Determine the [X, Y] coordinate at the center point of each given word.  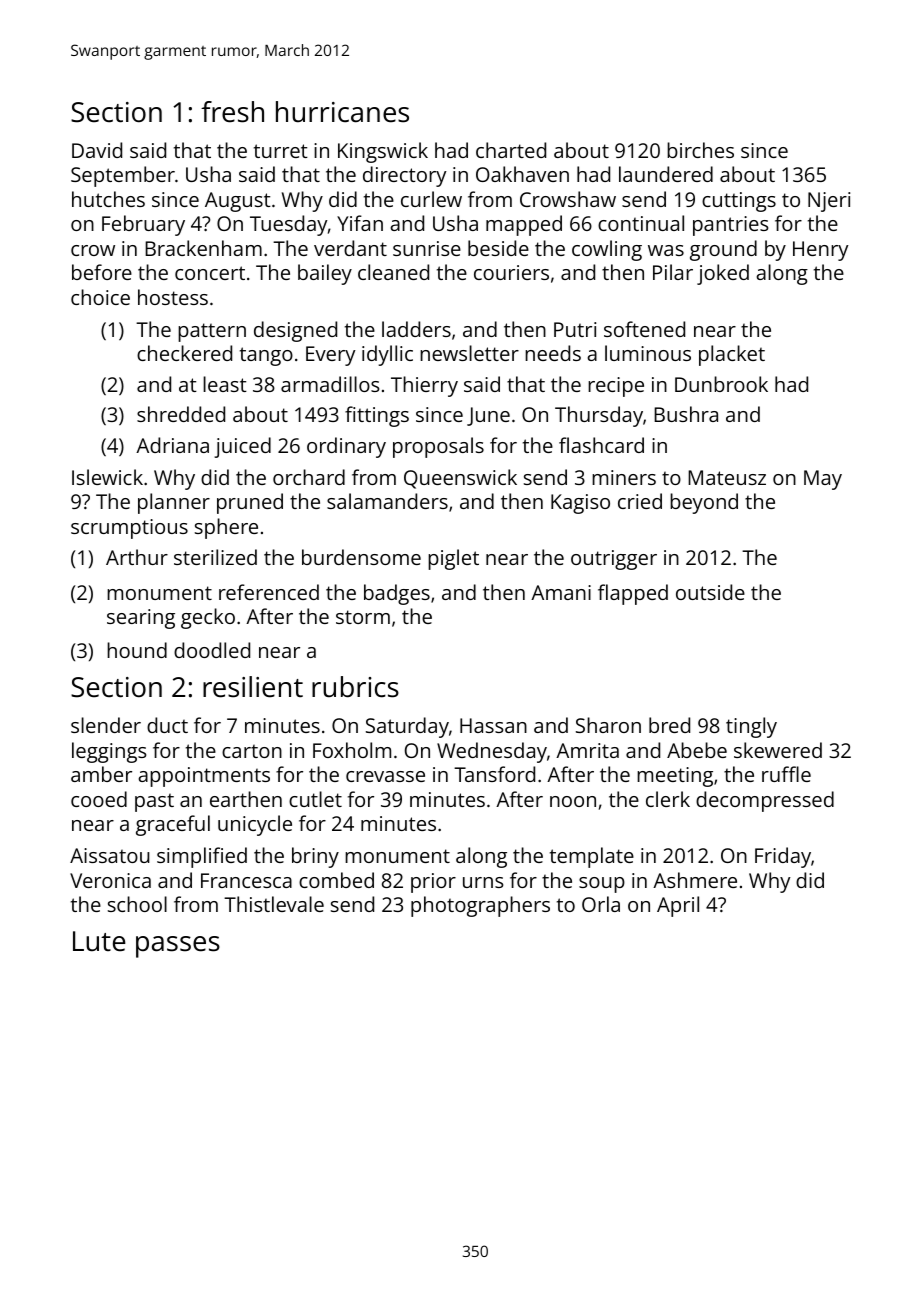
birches [700, 150]
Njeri [829, 202]
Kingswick [383, 152]
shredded [181, 414]
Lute [99, 941]
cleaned [393, 272]
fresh [232, 112]
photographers [480, 906]
